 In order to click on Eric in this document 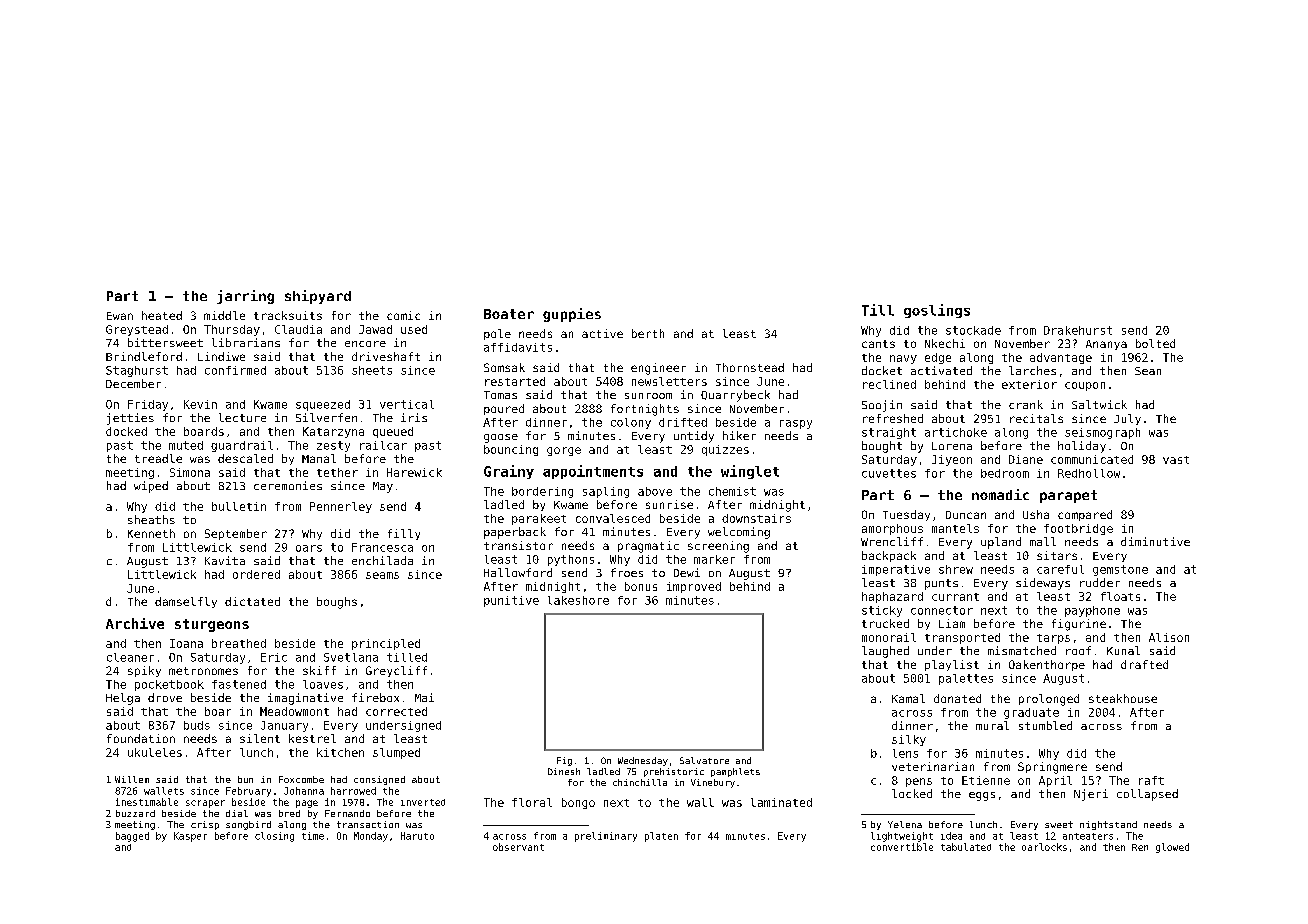, I will do `click(274, 657)`.
